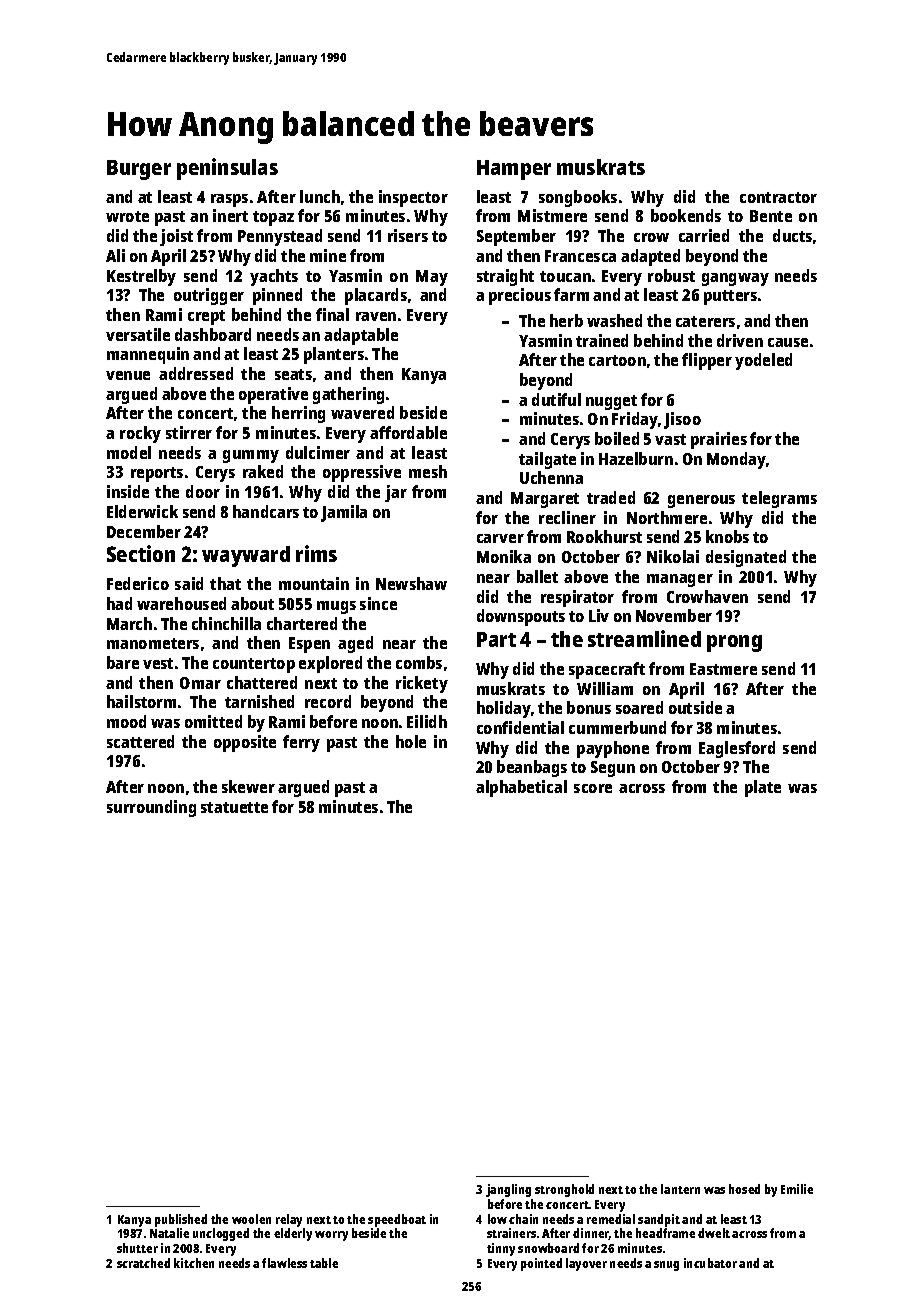 This document has width=924, height=1314. What do you see at coordinates (169, 1233) in the document?
I see `Natalie` at bounding box center [169, 1233].
